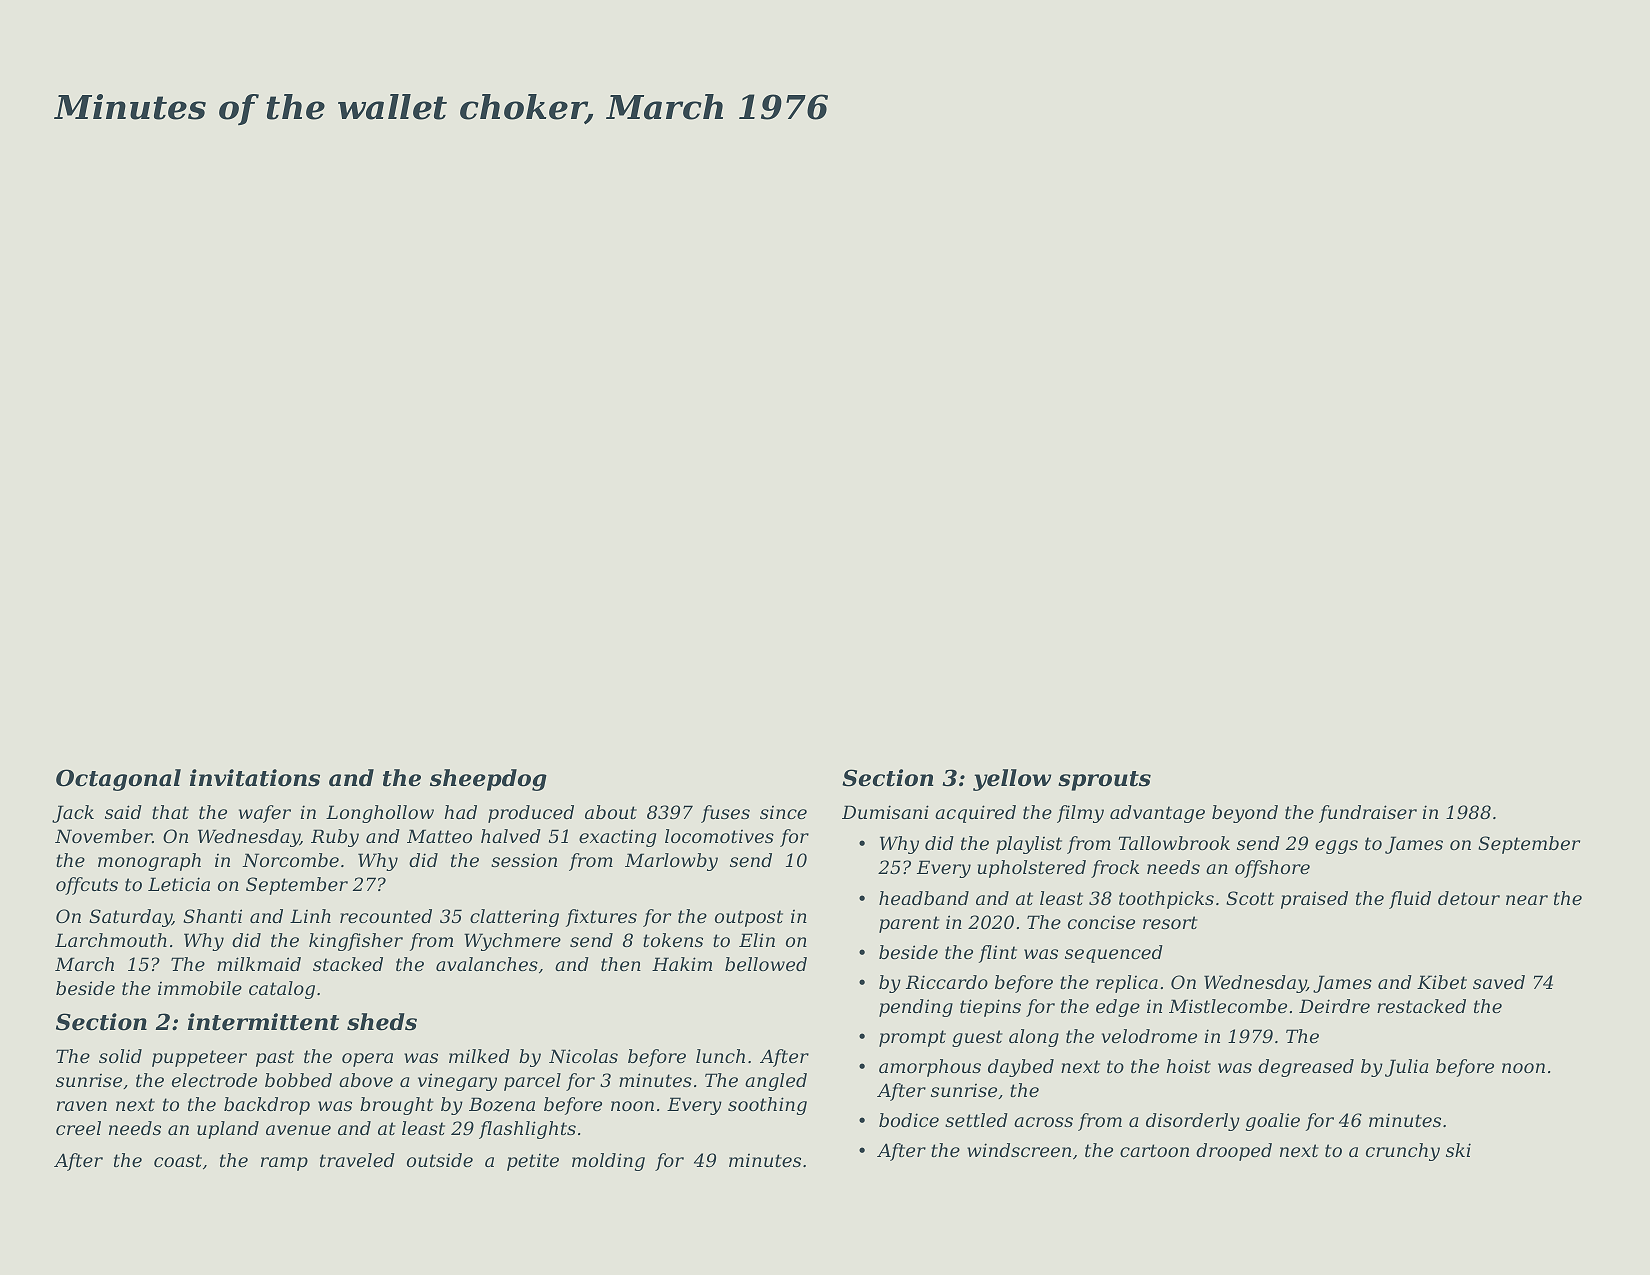 This image has width=1650, height=1275. What do you see at coordinates (1245, 814) in the image?
I see `beyond` at bounding box center [1245, 814].
